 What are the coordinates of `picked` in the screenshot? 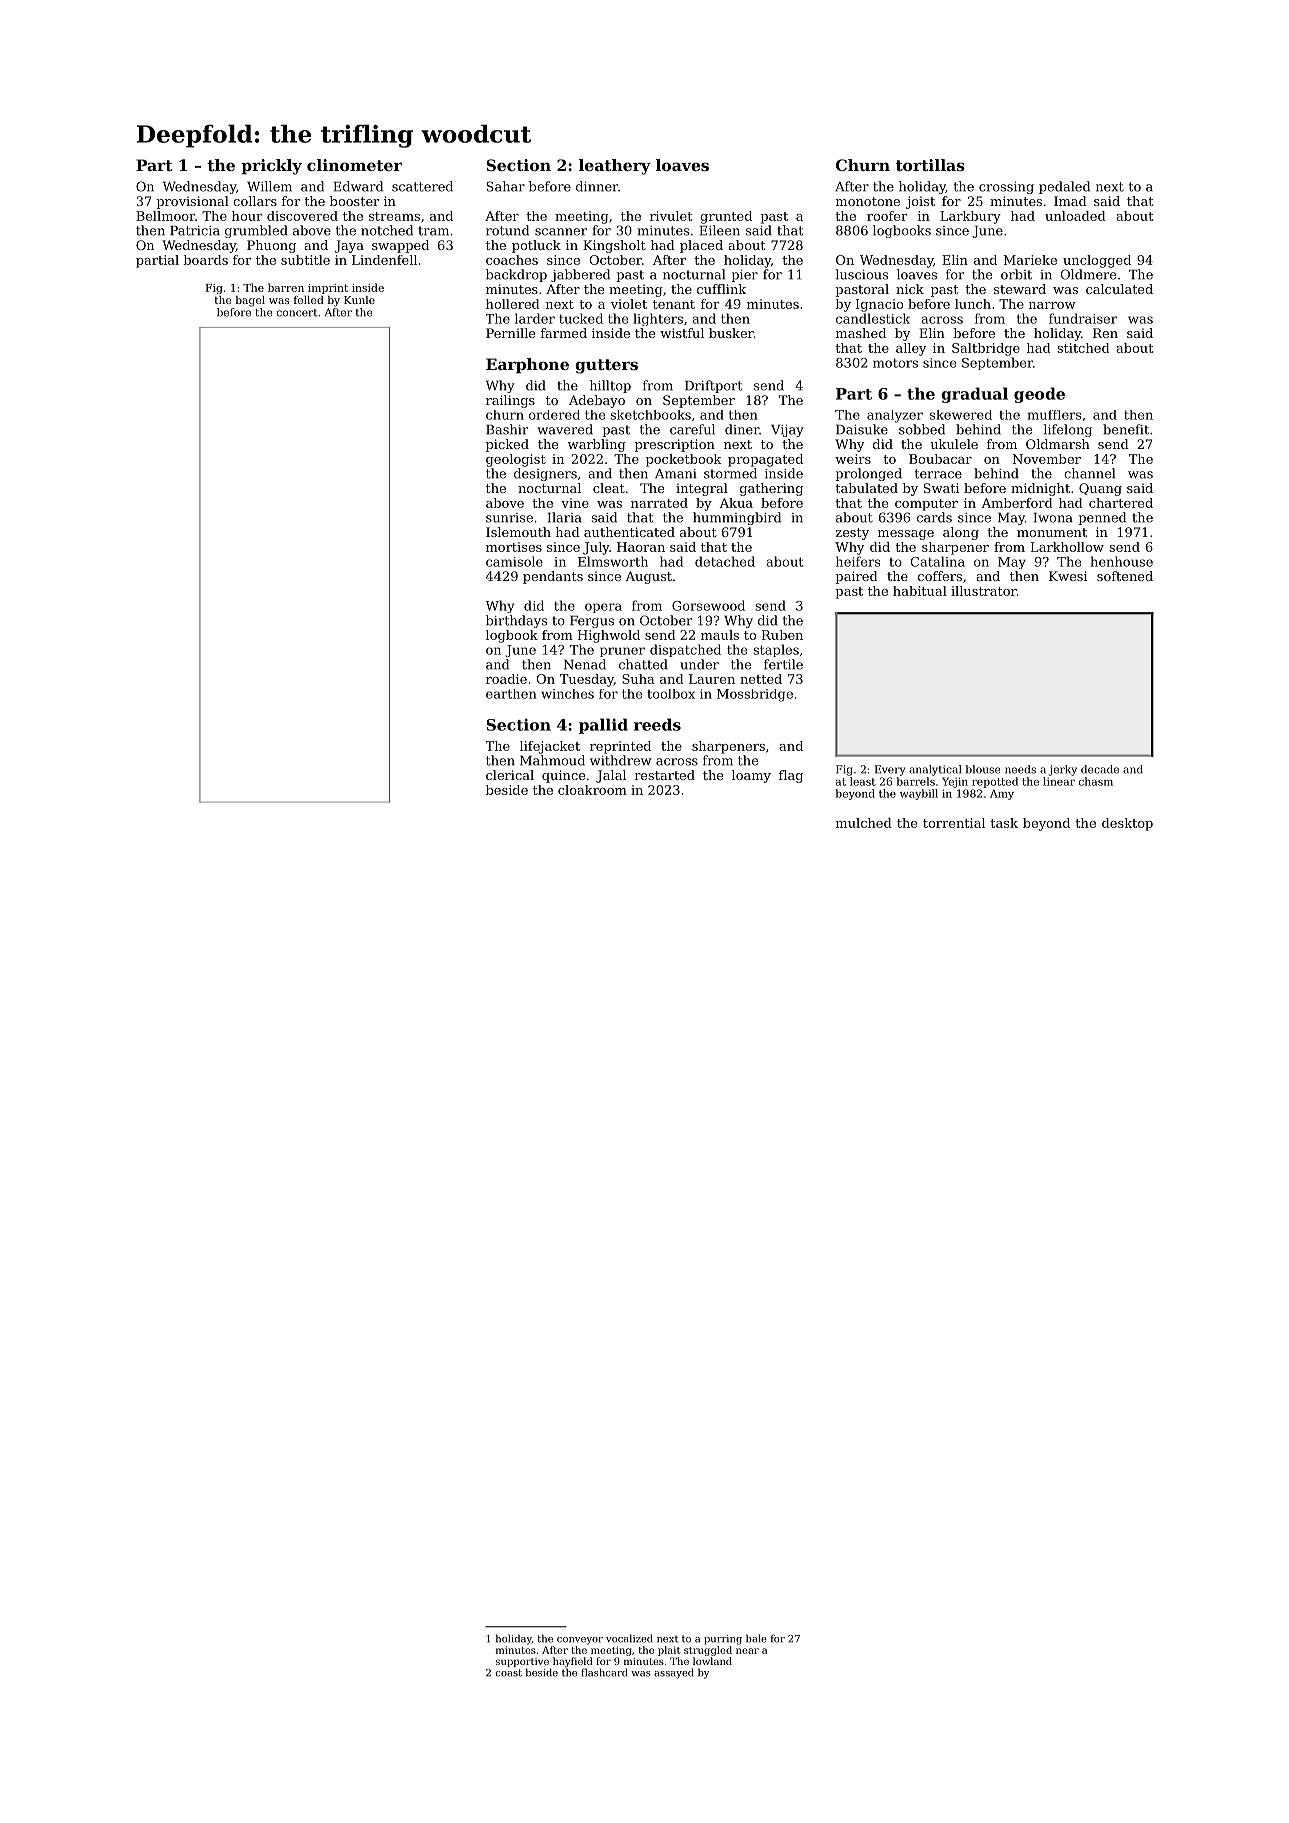 It's located at (507, 445).
